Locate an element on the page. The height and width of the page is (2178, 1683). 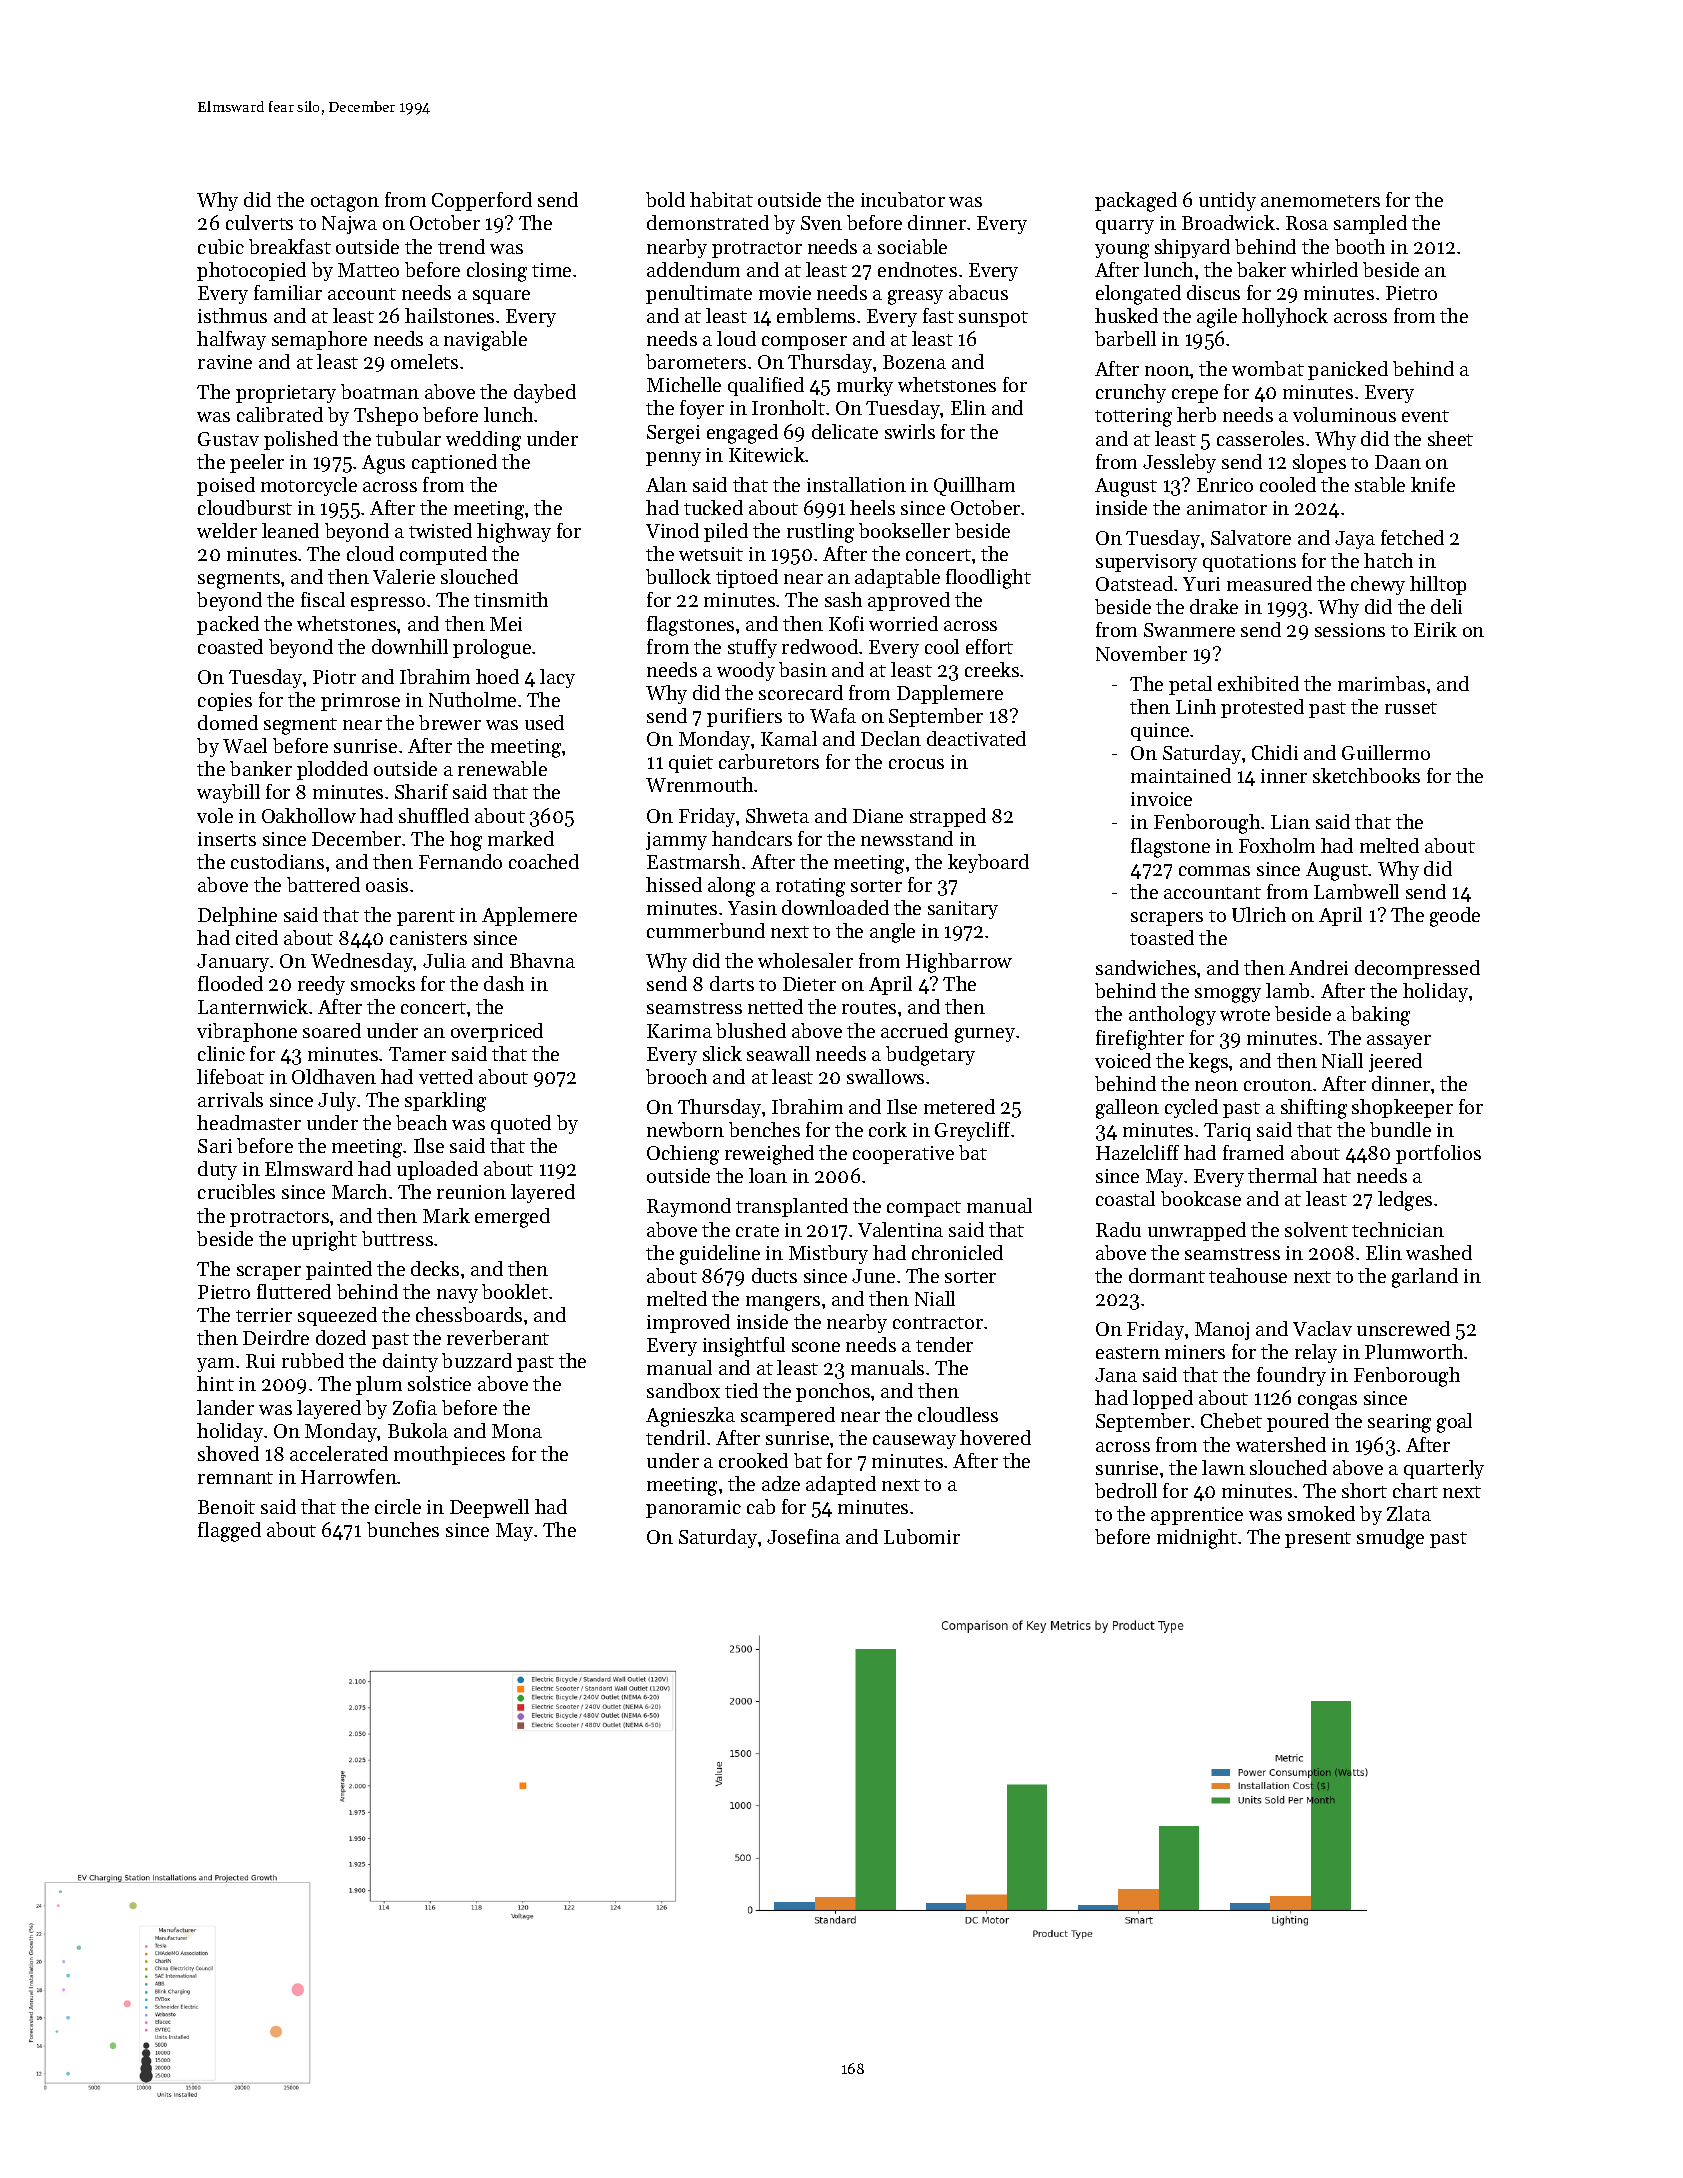
russet is located at coordinates (1411, 708).
